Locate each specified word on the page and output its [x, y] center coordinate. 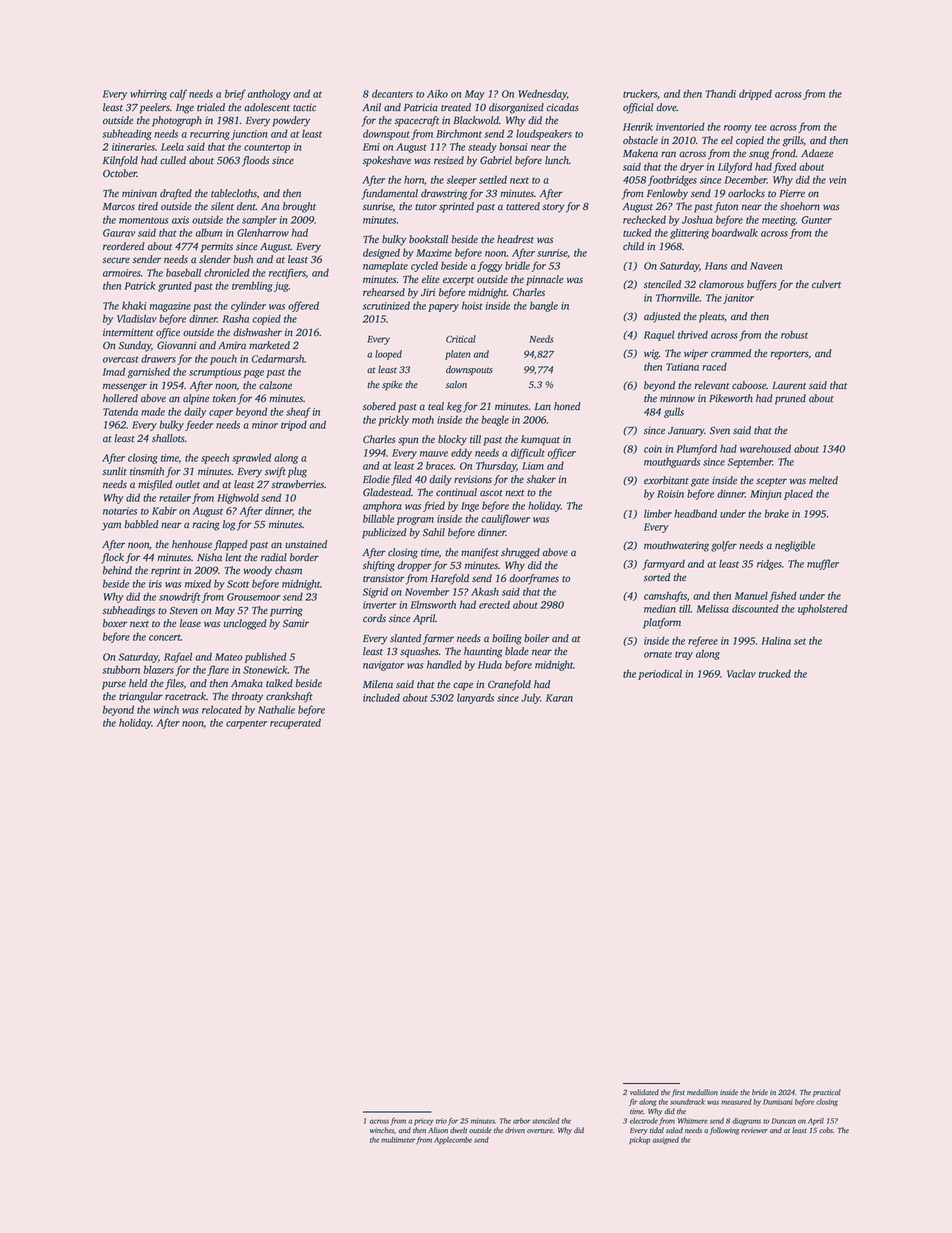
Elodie [376, 479]
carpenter [246, 724]
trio [441, 1121]
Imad [114, 371]
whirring [148, 94]
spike [392, 385]
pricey [424, 1121]
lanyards [475, 698]
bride [760, 1092]
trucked [774, 673]
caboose [749, 385]
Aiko [437, 93]
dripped [755, 94]
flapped [231, 545]
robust [794, 334]
